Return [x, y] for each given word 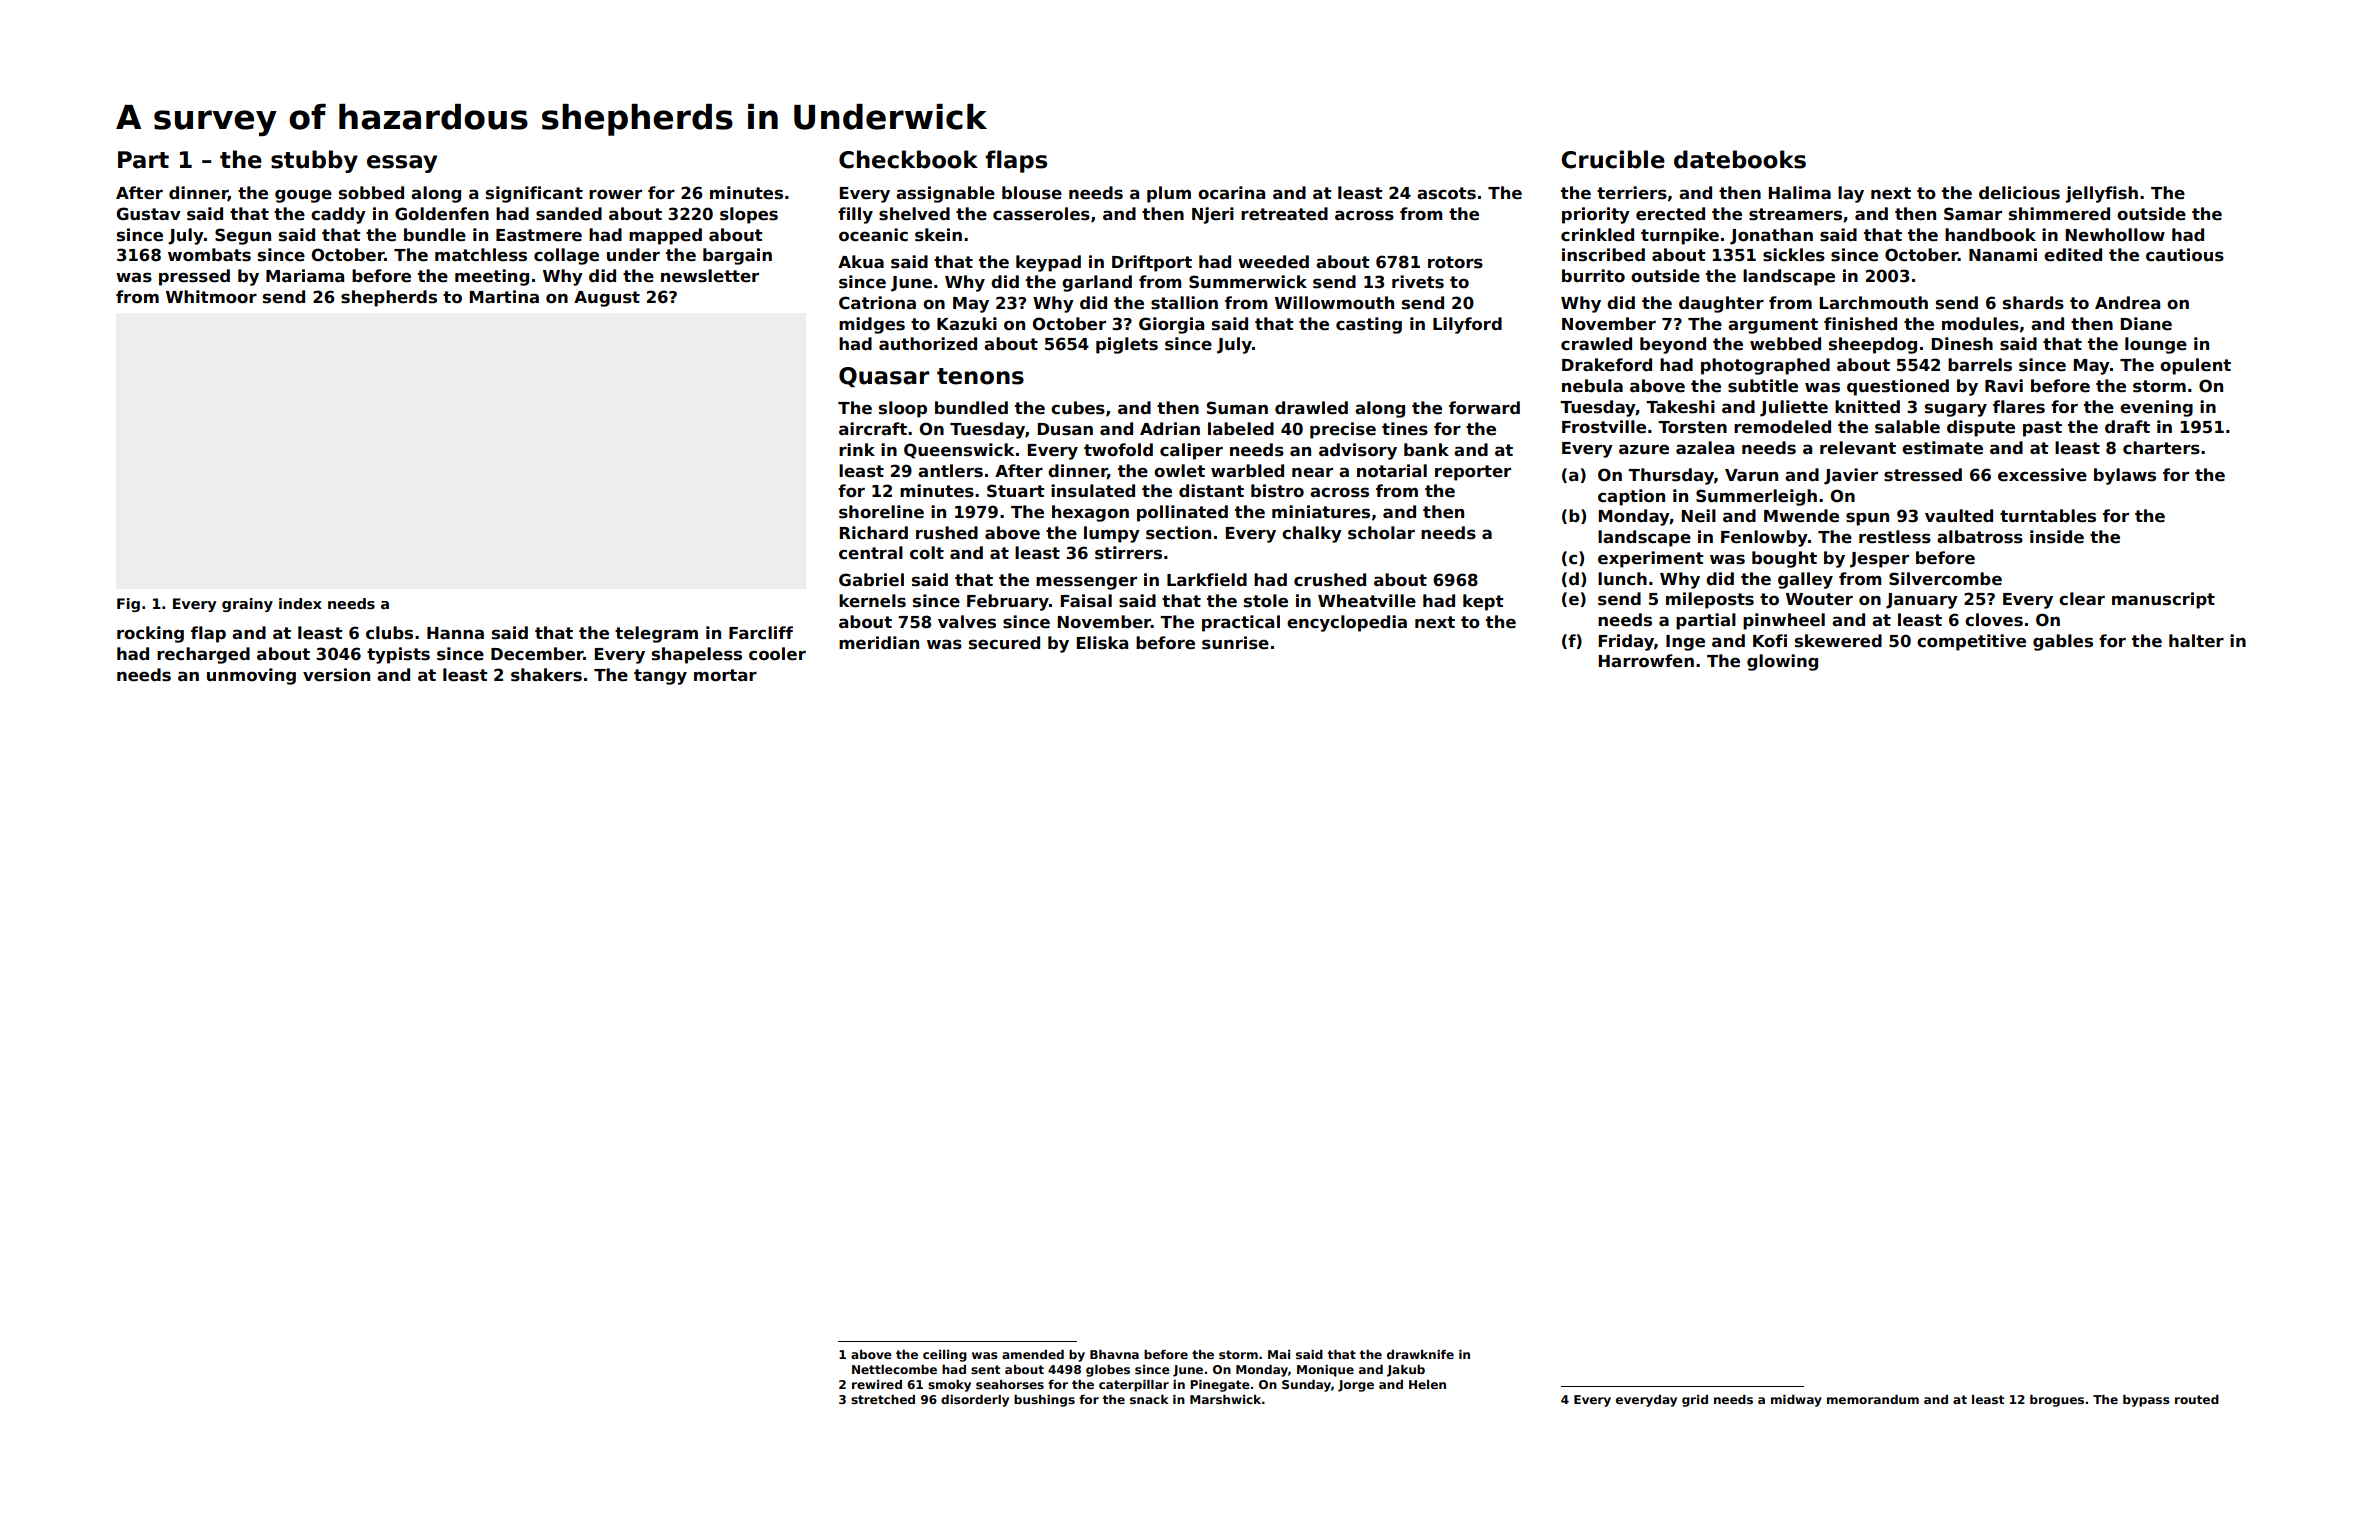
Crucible [1613, 159]
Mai [1279, 1354]
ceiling [945, 1356]
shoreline [881, 512]
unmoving [251, 676]
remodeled [1782, 427]
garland [1097, 283]
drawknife [1420, 1354]
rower [615, 194]
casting [1369, 325]
